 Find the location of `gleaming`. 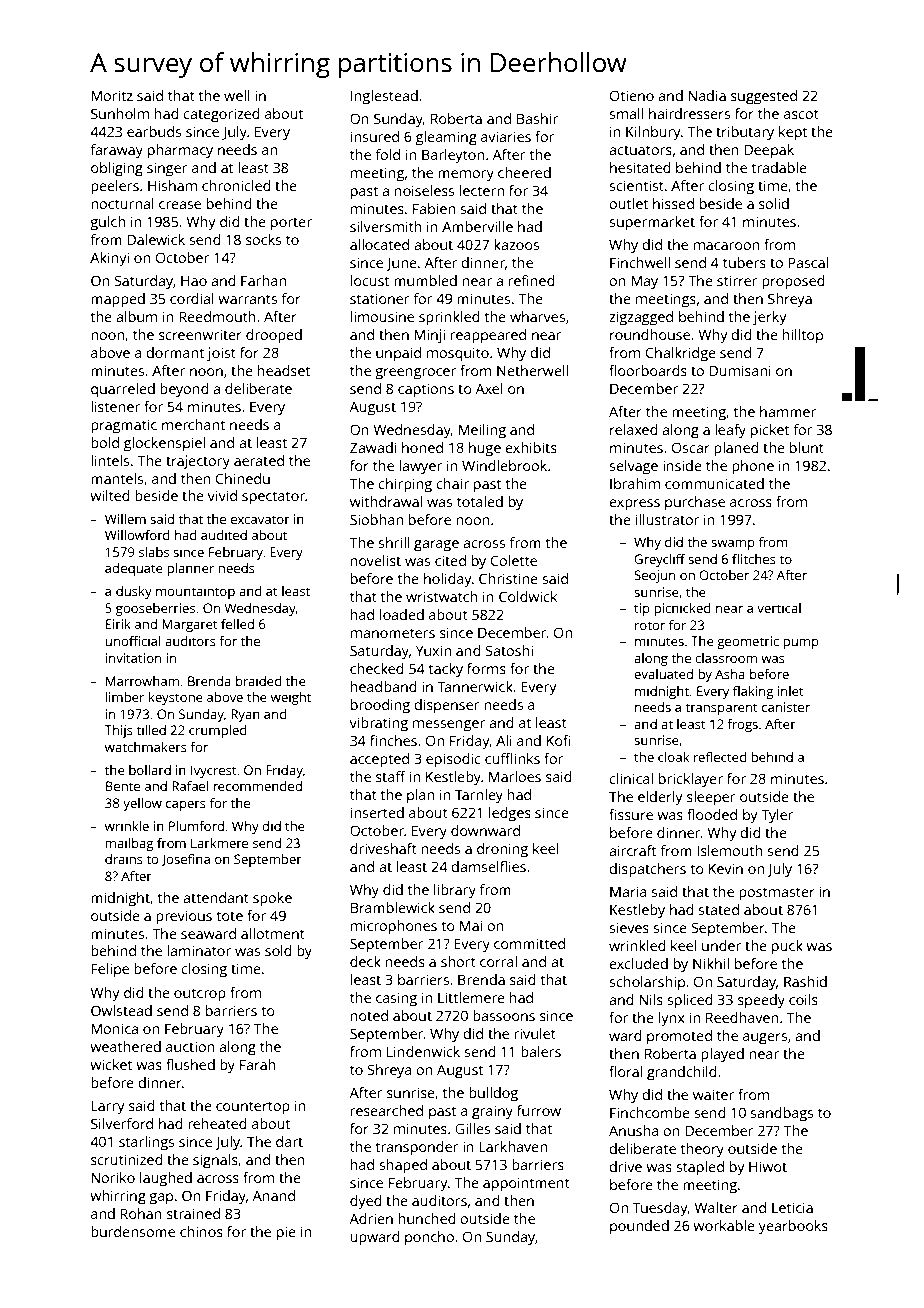

gleaming is located at coordinates (446, 138).
